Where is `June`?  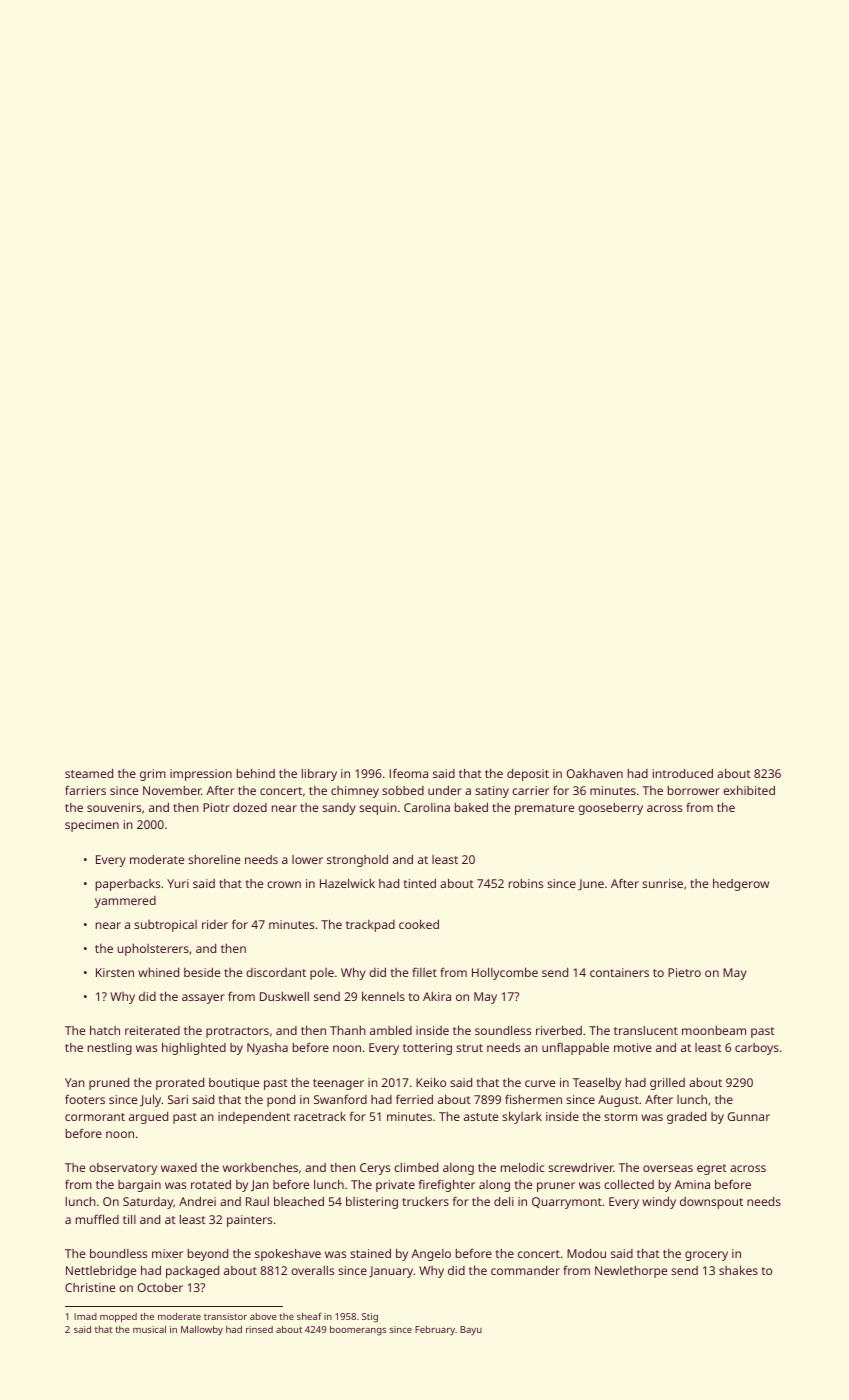 June is located at coordinates (591, 885).
